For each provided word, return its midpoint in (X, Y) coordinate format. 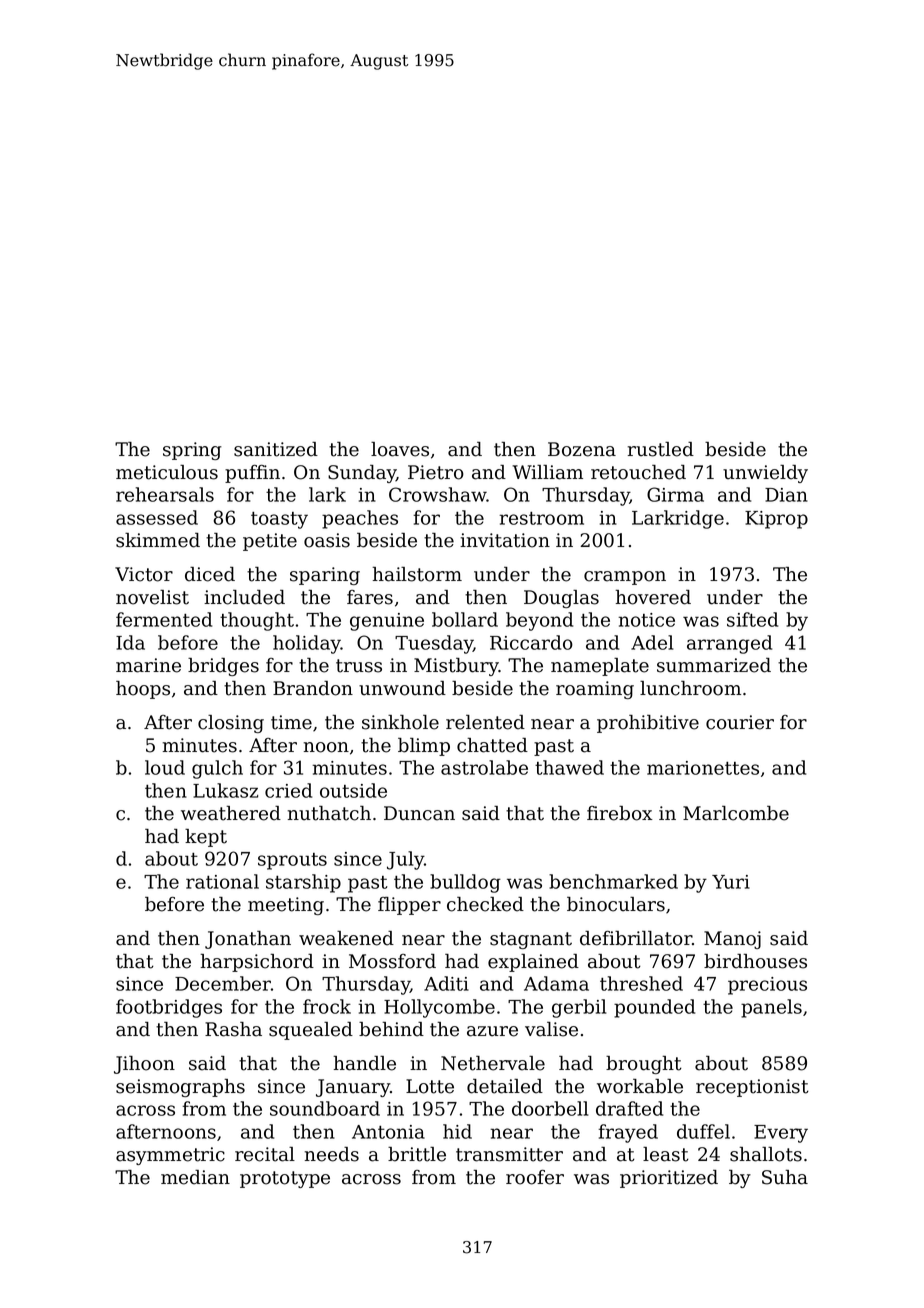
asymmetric (170, 1156)
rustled (661, 449)
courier (740, 722)
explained (533, 963)
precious (767, 986)
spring (192, 451)
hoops (143, 690)
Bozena (582, 449)
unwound (402, 688)
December (223, 983)
